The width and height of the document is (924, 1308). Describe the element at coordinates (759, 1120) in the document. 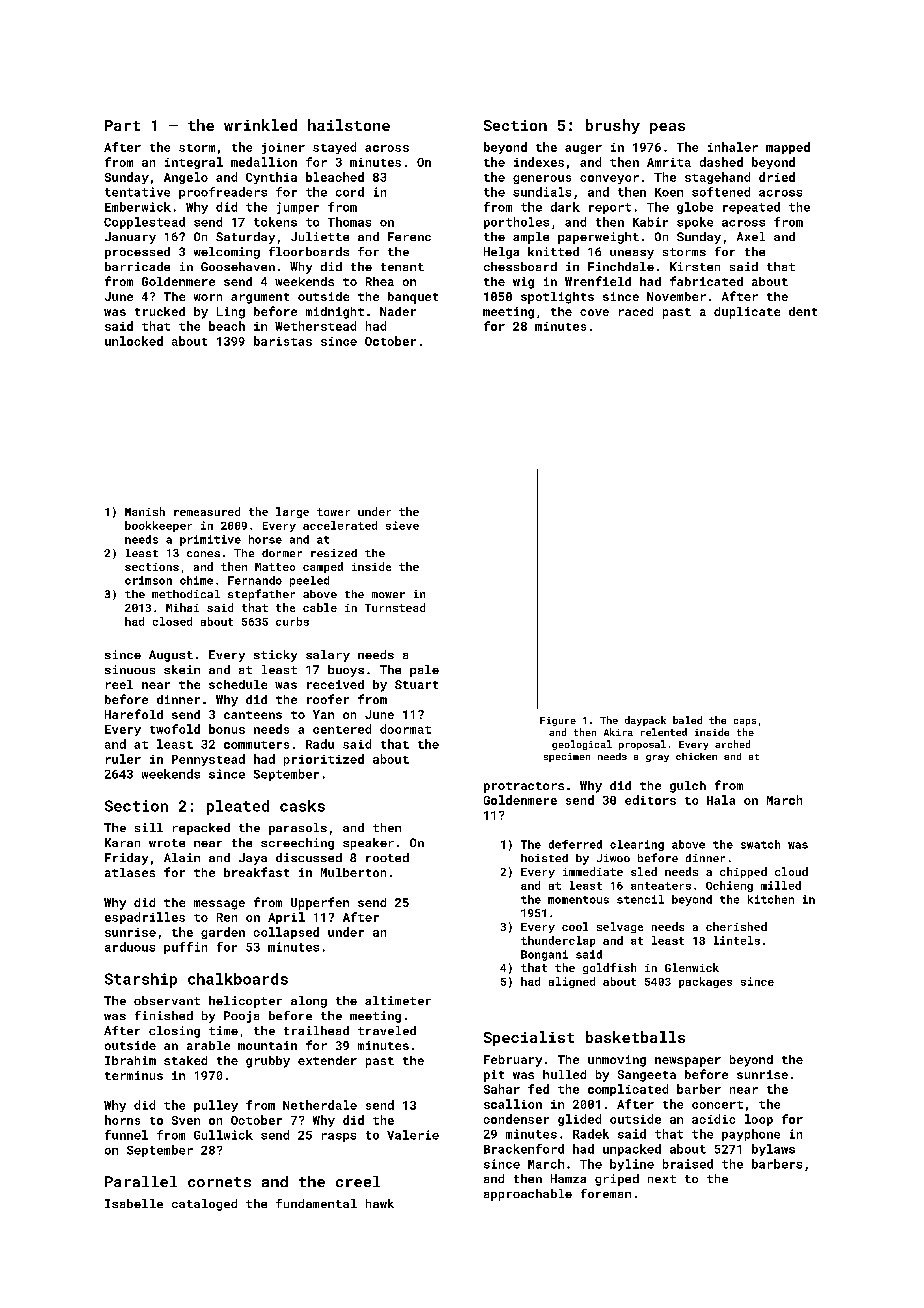

I see `loop` at that location.
